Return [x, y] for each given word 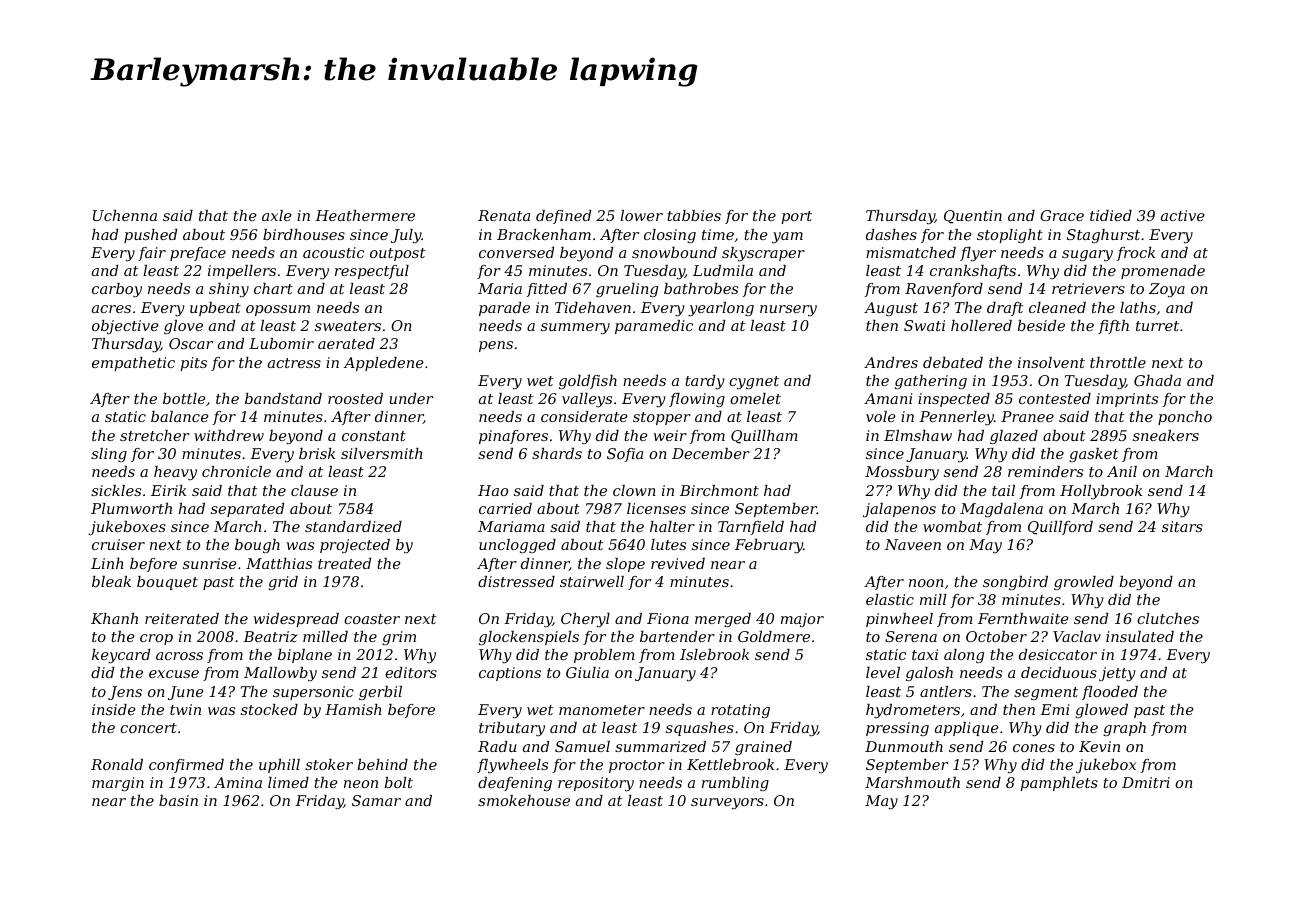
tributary [512, 729]
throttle [1118, 362]
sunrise [210, 563]
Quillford [1060, 528]
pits [193, 364]
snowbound [674, 252]
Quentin [973, 217]
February [769, 546]
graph [1124, 729]
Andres [891, 362]
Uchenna [125, 215]
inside [114, 709]
